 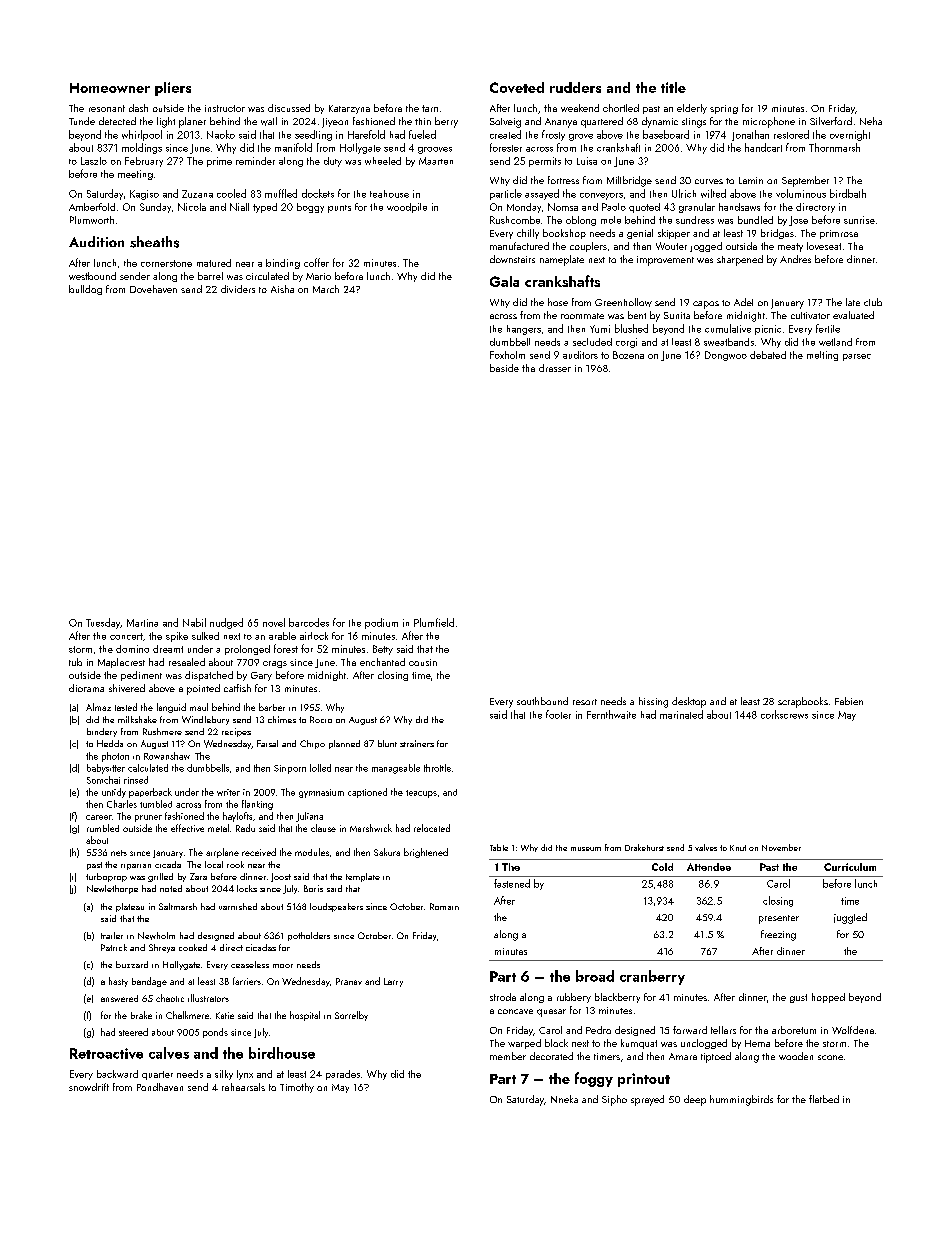 What do you see at coordinates (524, 330) in the image?
I see `hangers` at bounding box center [524, 330].
